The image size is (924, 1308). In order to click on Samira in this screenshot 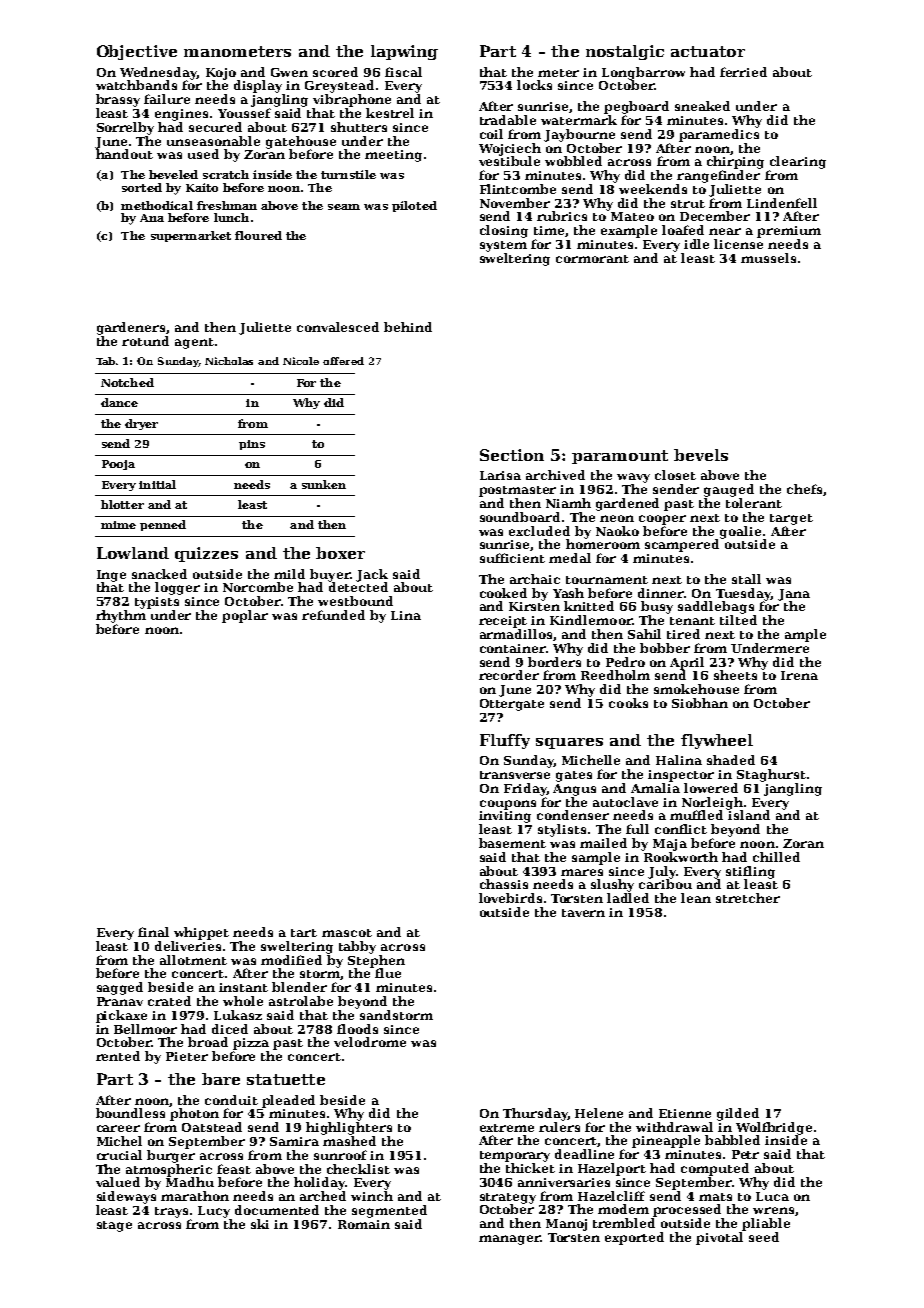, I will do `click(294, 1141)`.
